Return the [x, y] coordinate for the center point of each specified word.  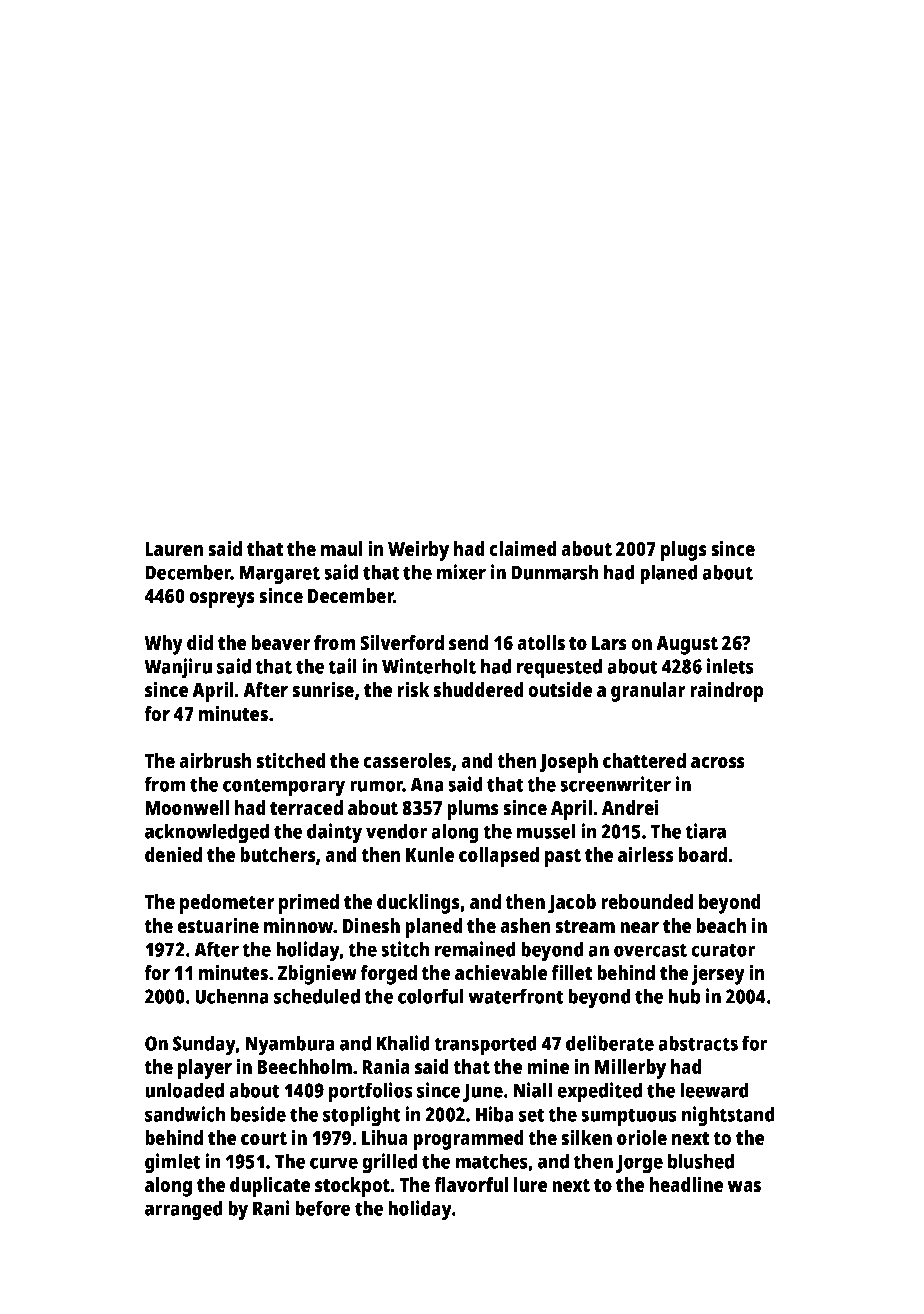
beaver [280, 642]
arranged [184, 1210]
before [322, 1208]
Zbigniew [317, 975]
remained [475, 949]
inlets [730, 666]
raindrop [726, 692]
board [702, 854]
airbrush [215, 760]
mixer [461, 572]
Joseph [568, 763]
